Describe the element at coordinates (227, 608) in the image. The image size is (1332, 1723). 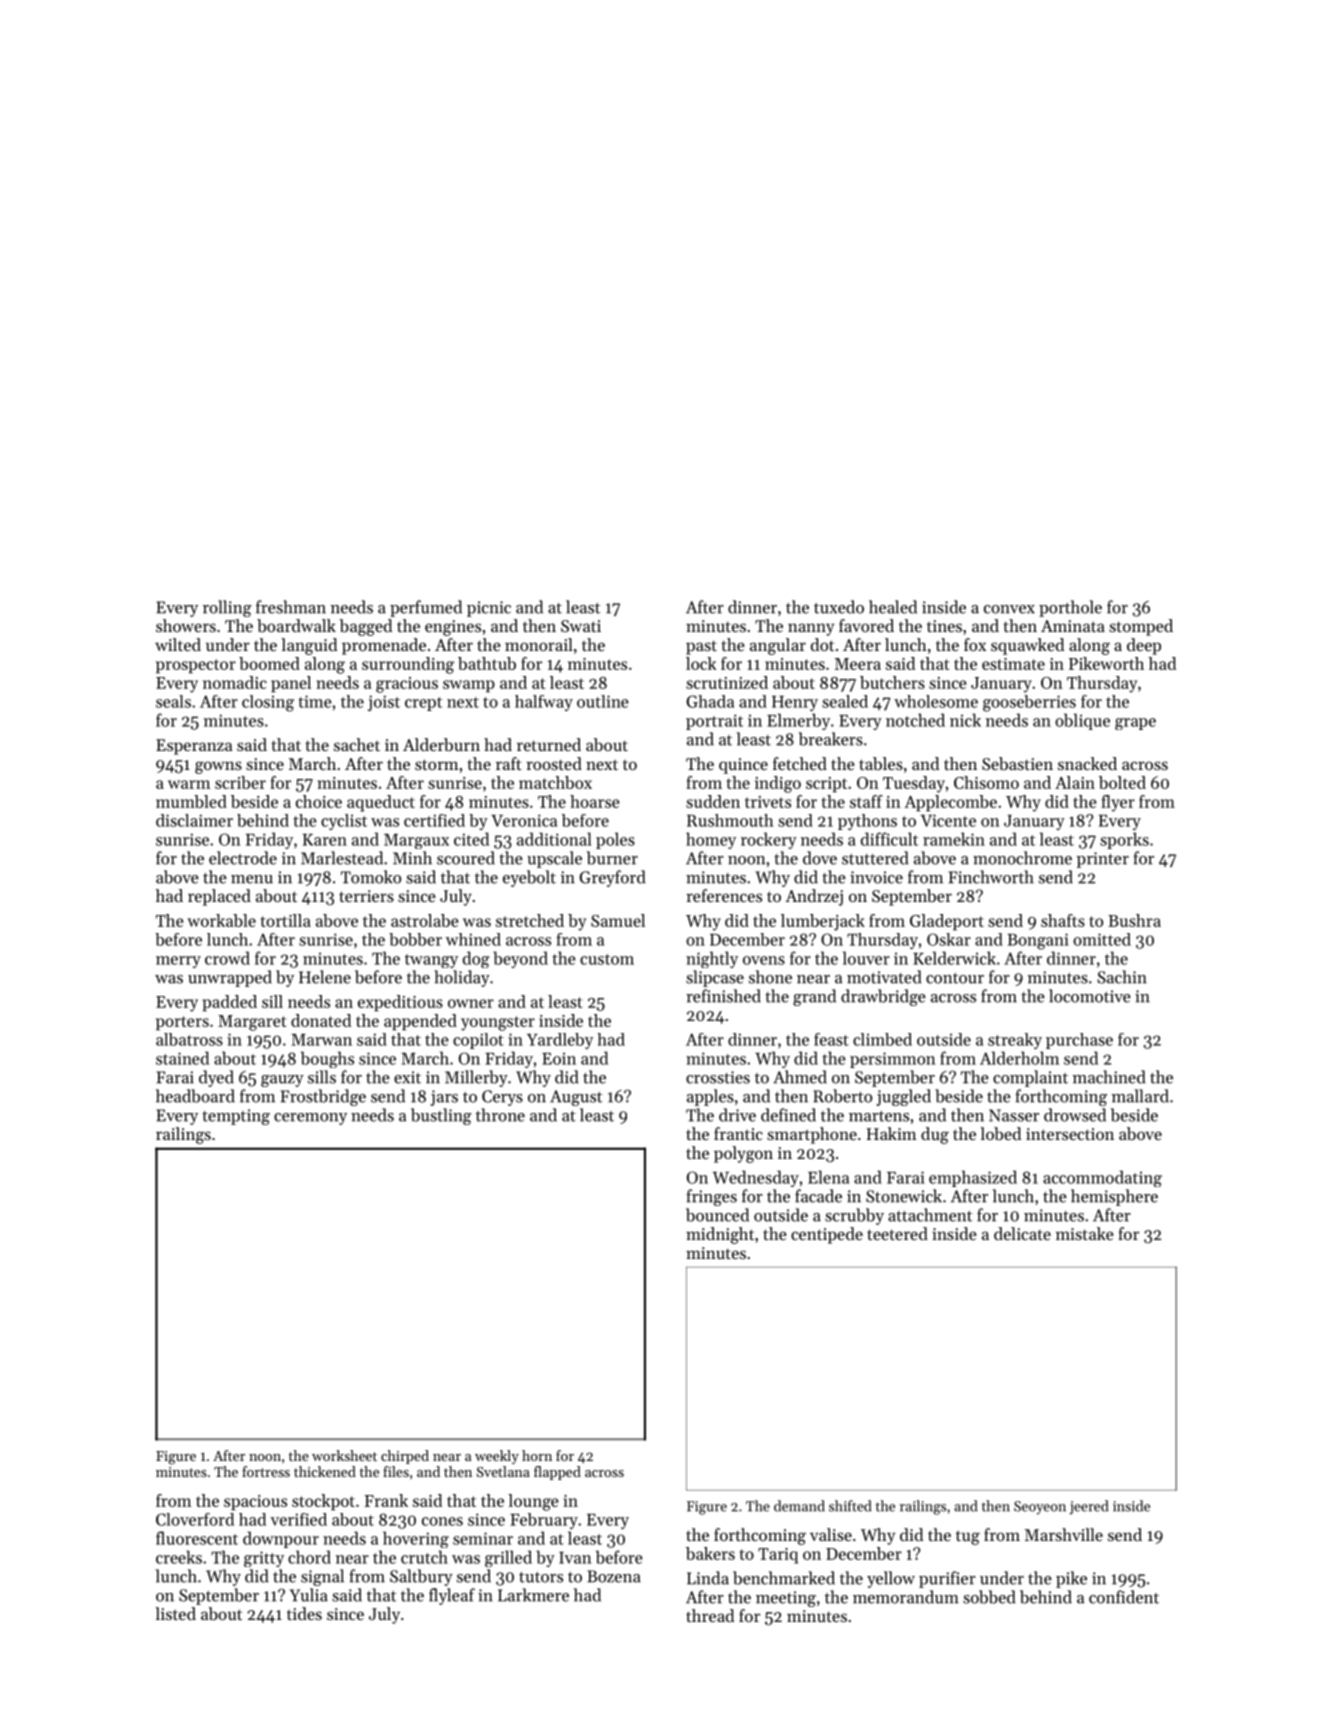
I see `rolling` at that location.
